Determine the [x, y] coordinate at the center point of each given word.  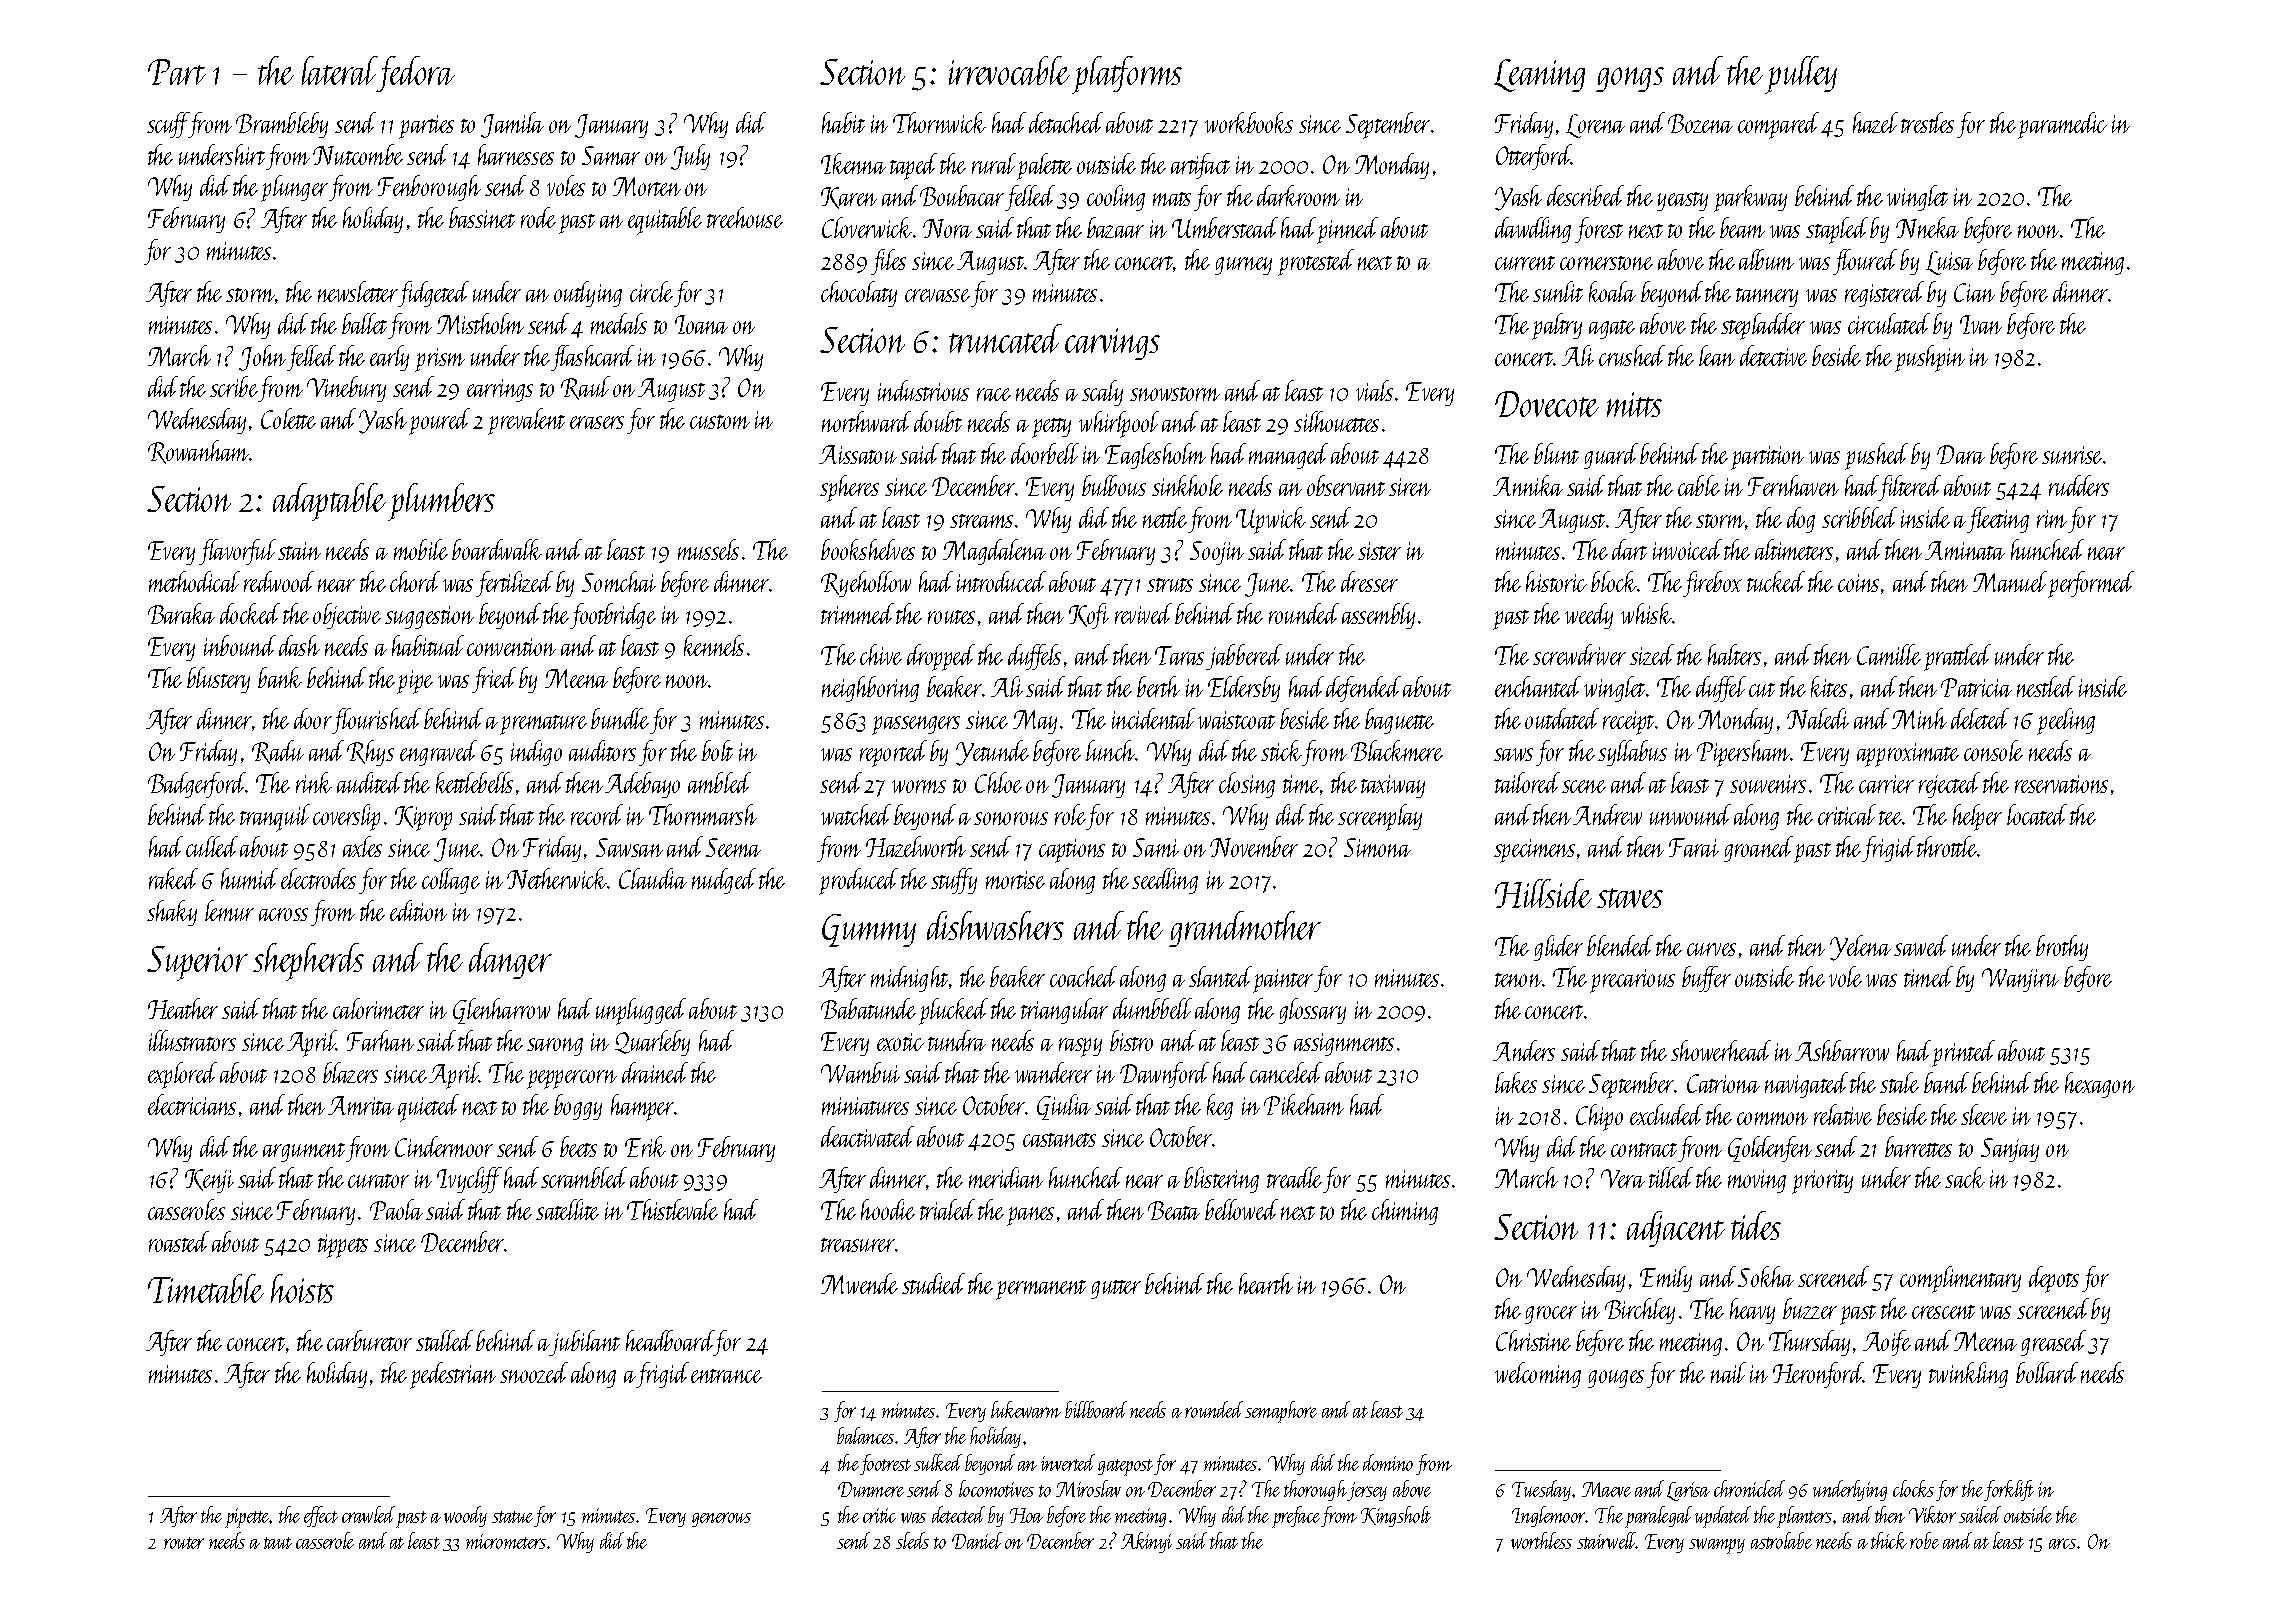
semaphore [1281, 1412]
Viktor [1932, 1514]
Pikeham [1304, 1104]
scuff [168, 125]
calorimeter [378, 1008]
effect [321, 1516]
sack [1965, 1177]
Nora [947, 228]
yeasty [1682, 201]
